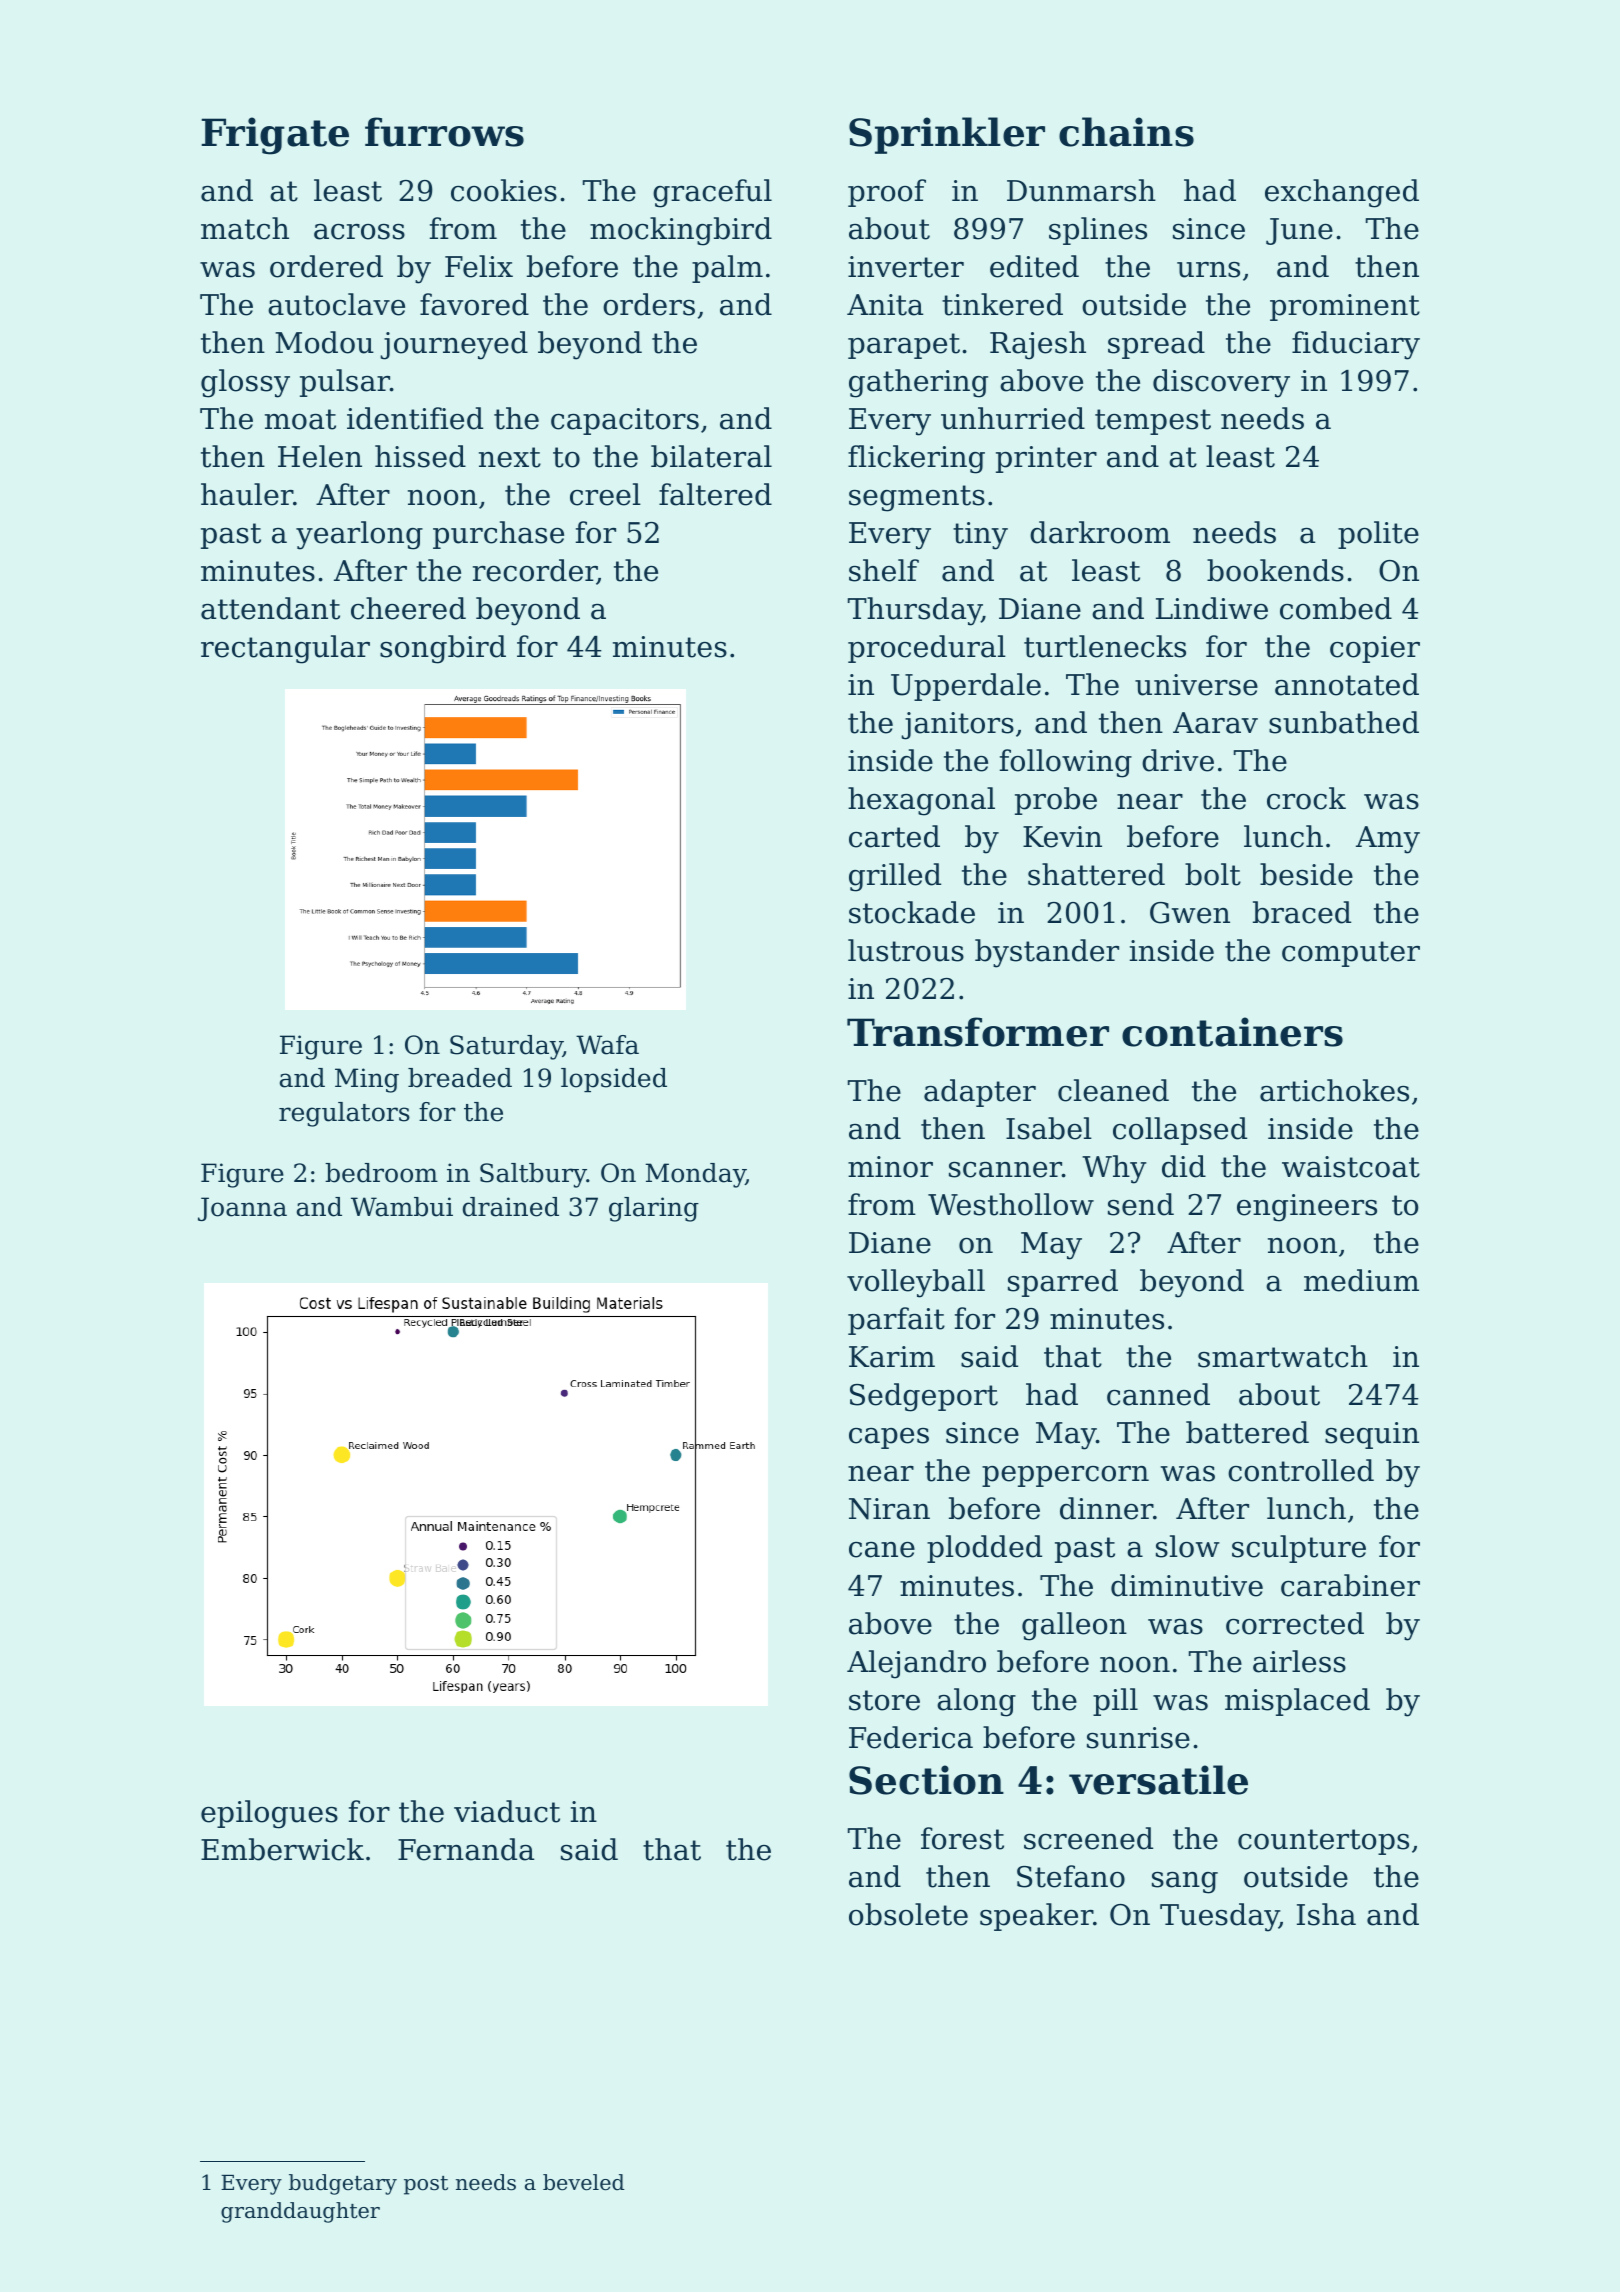 Image resolution: width=1620 pixels, height=2292 pixels. I want to click on obsolete, so click(908, 1914).
